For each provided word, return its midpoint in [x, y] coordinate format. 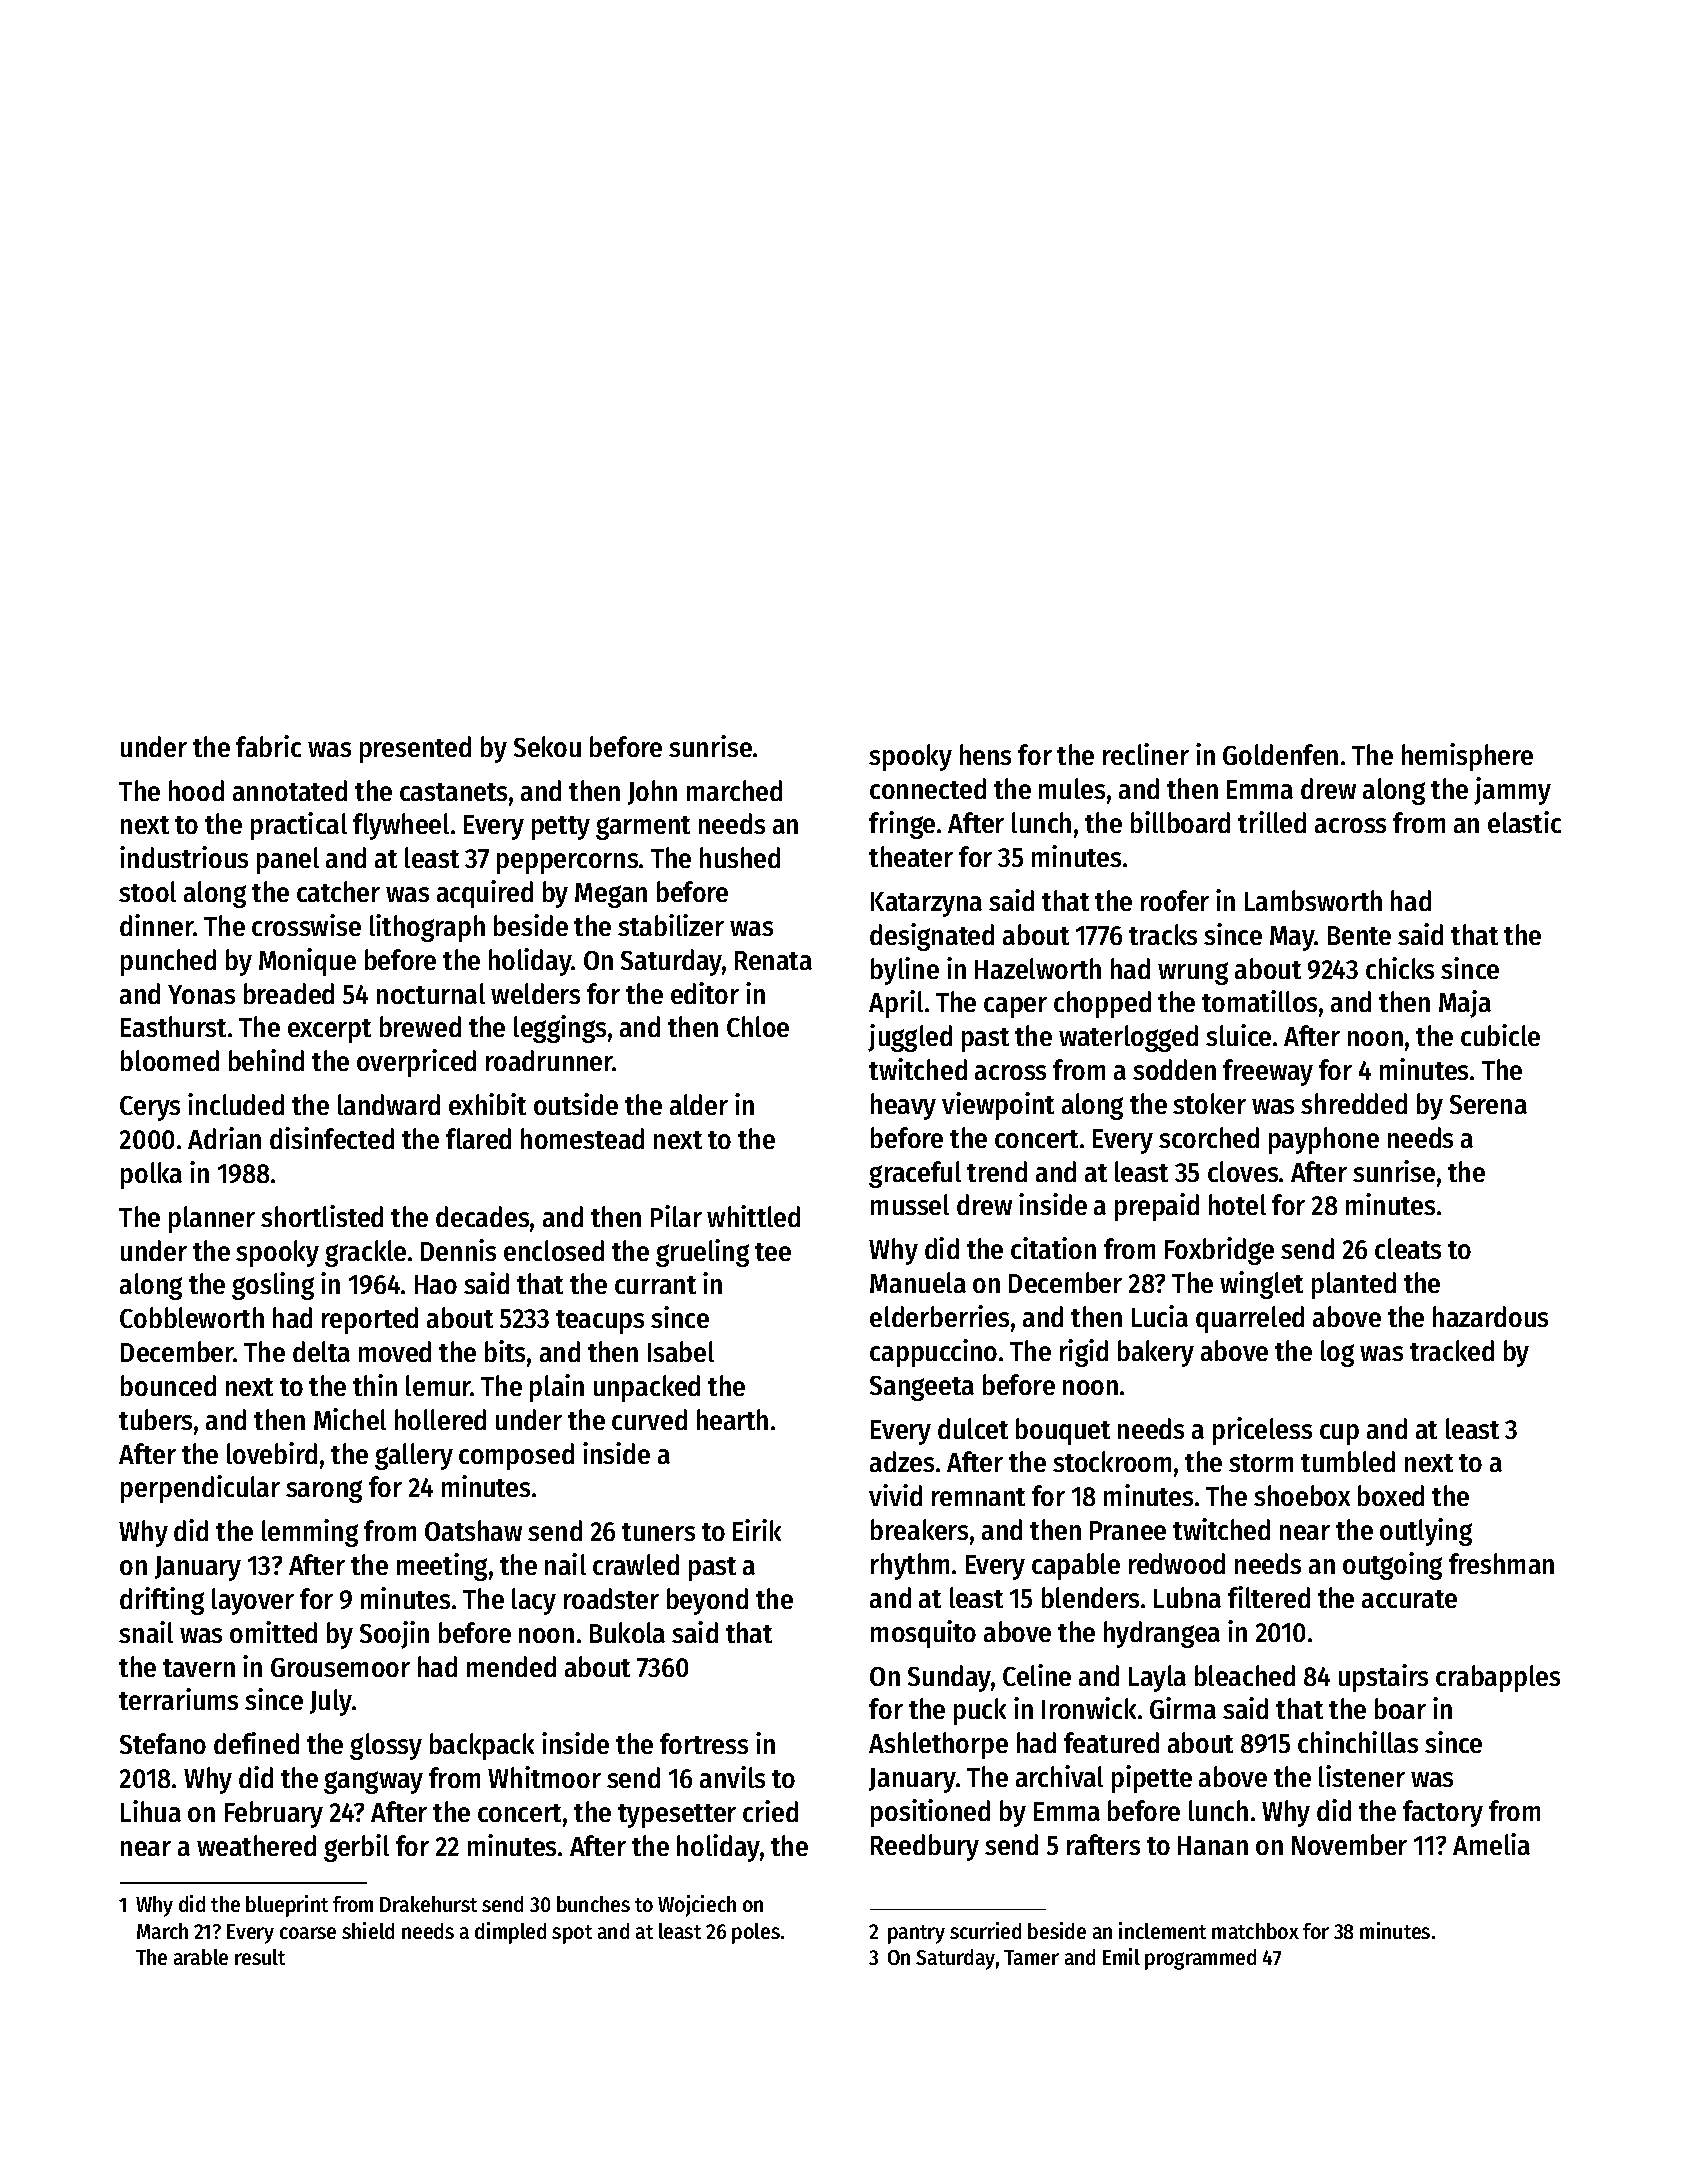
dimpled [510, 1933]
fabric [268, 746]
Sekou [547, 746]
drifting [162, 1601]
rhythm [910, 1566]
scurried [985, 1930]
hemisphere [1467, 757]
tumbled [1348, 1461]
